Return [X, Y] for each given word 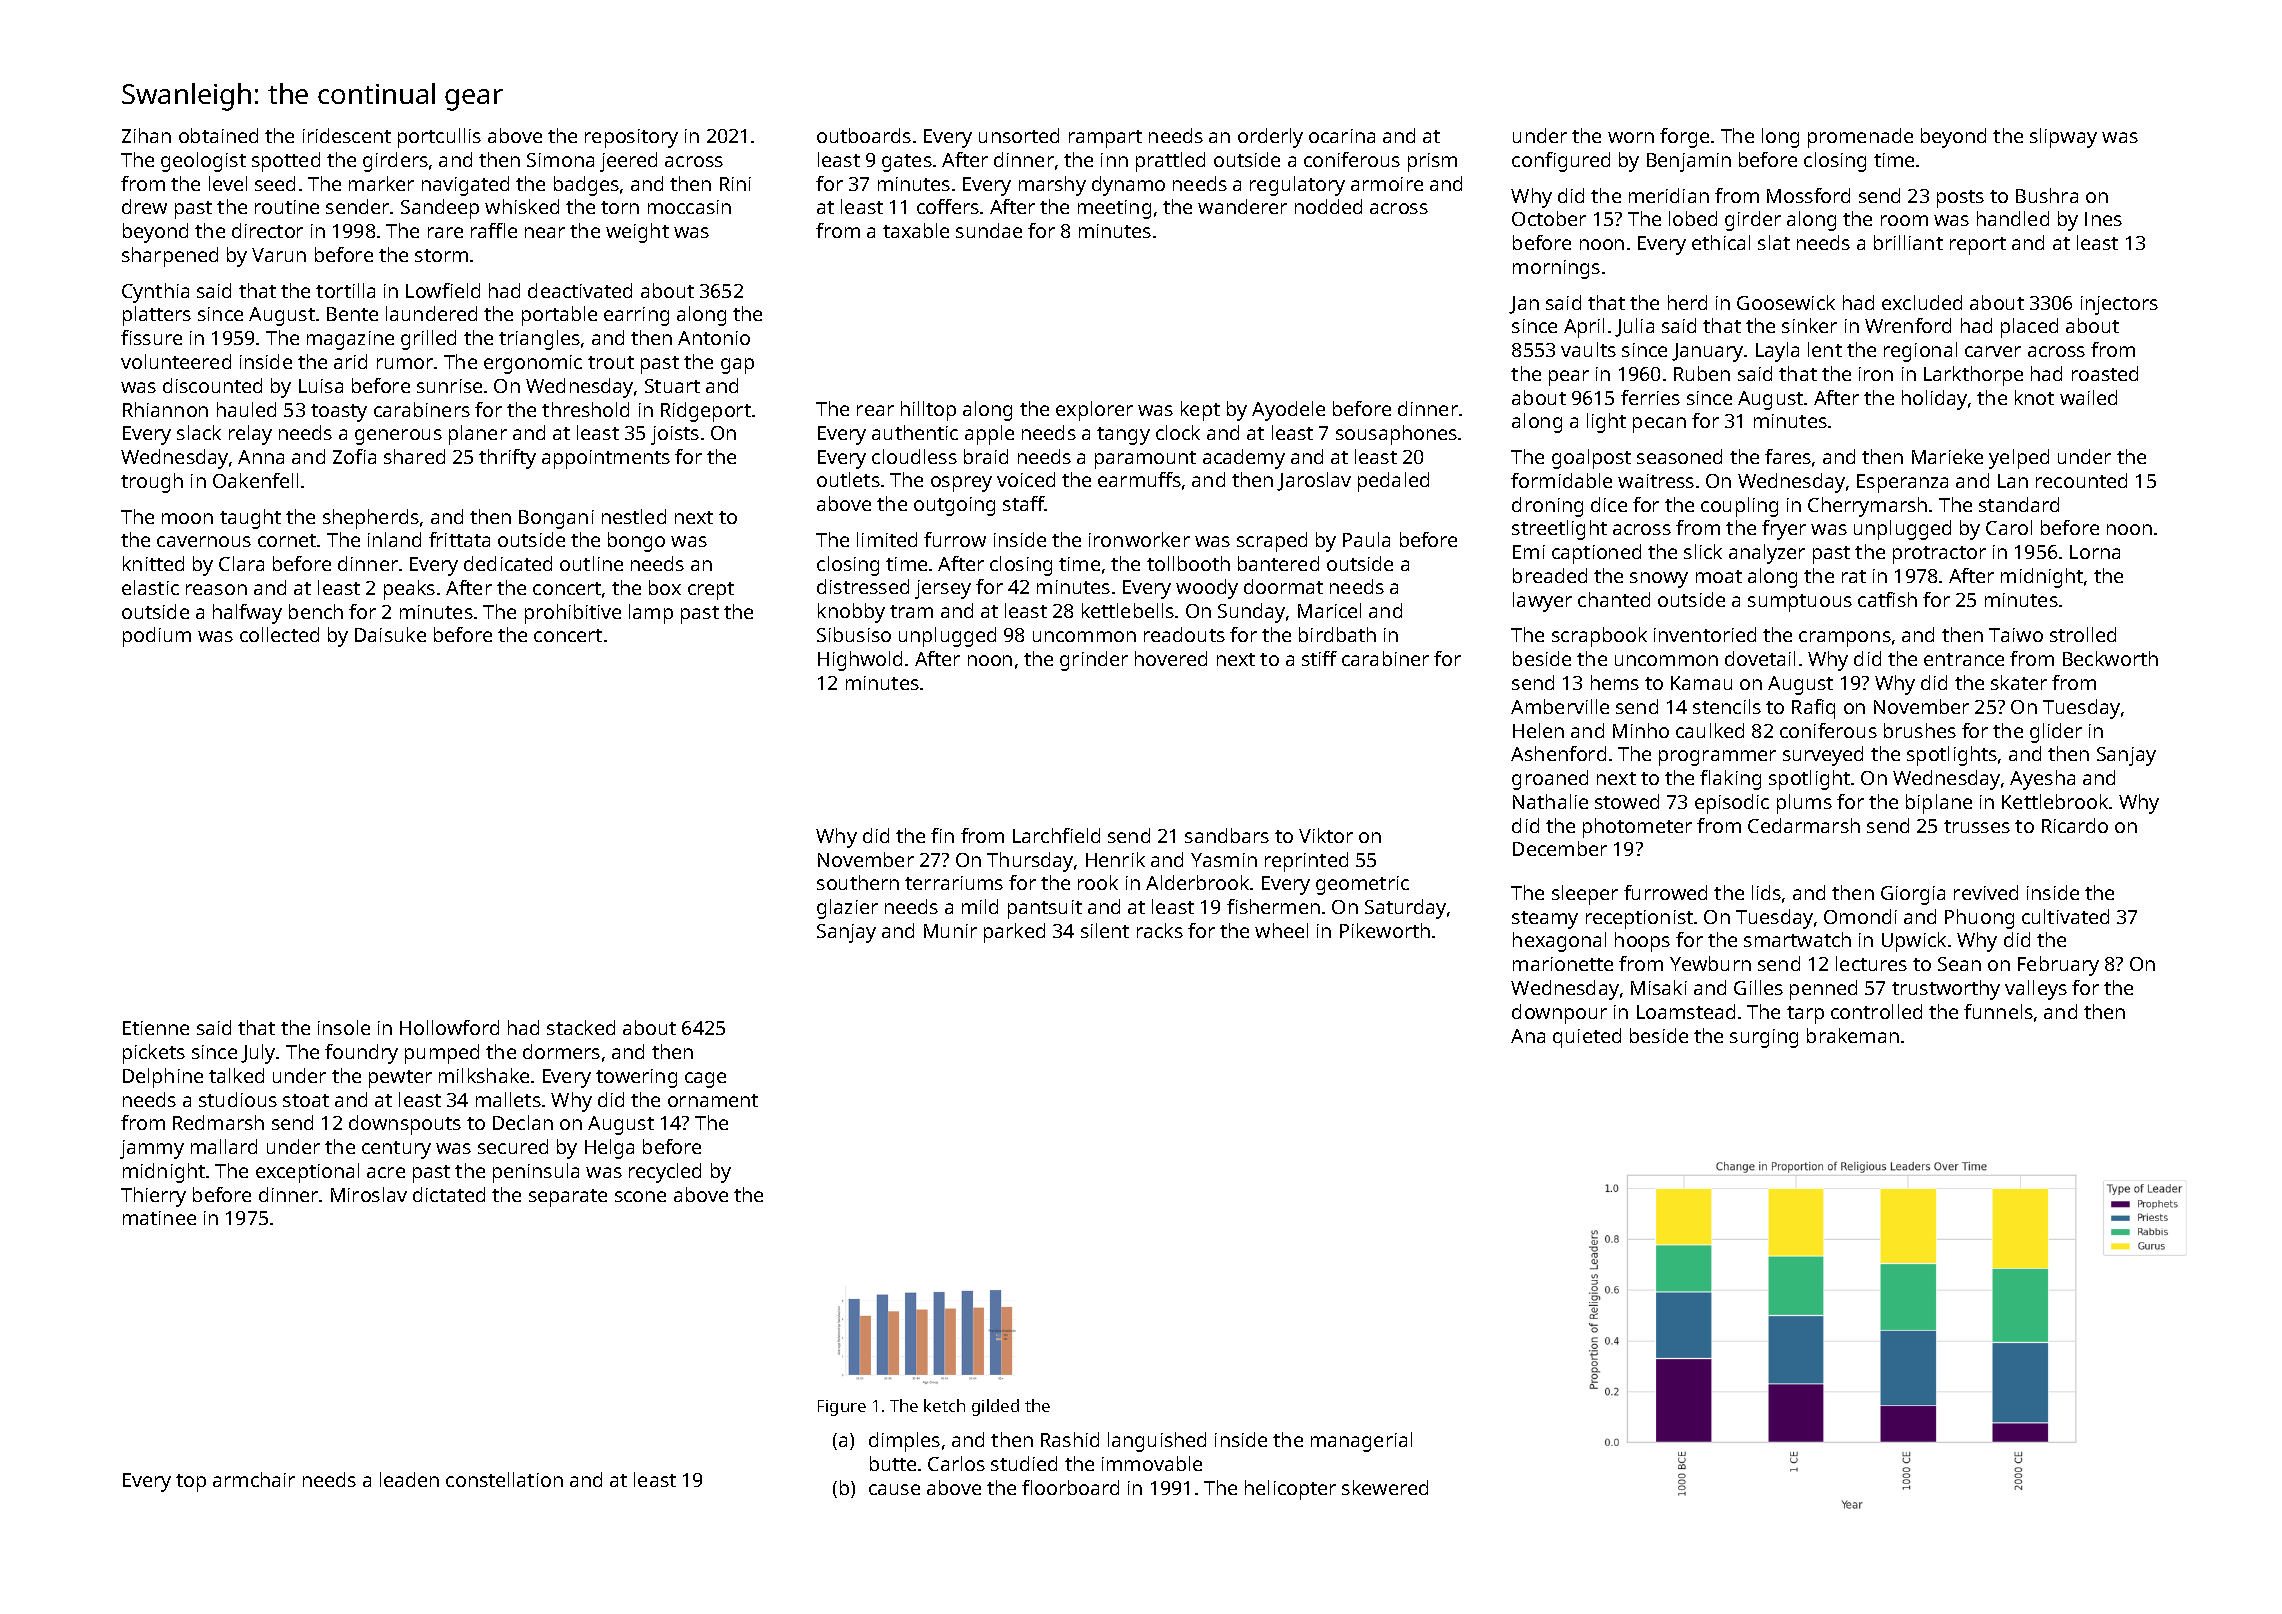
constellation [504, 1479]
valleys [2036, 990]
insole [344, 1027]
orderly [1270, 138]
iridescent [347, 135]
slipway [2063, 138]
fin [942, 835]
